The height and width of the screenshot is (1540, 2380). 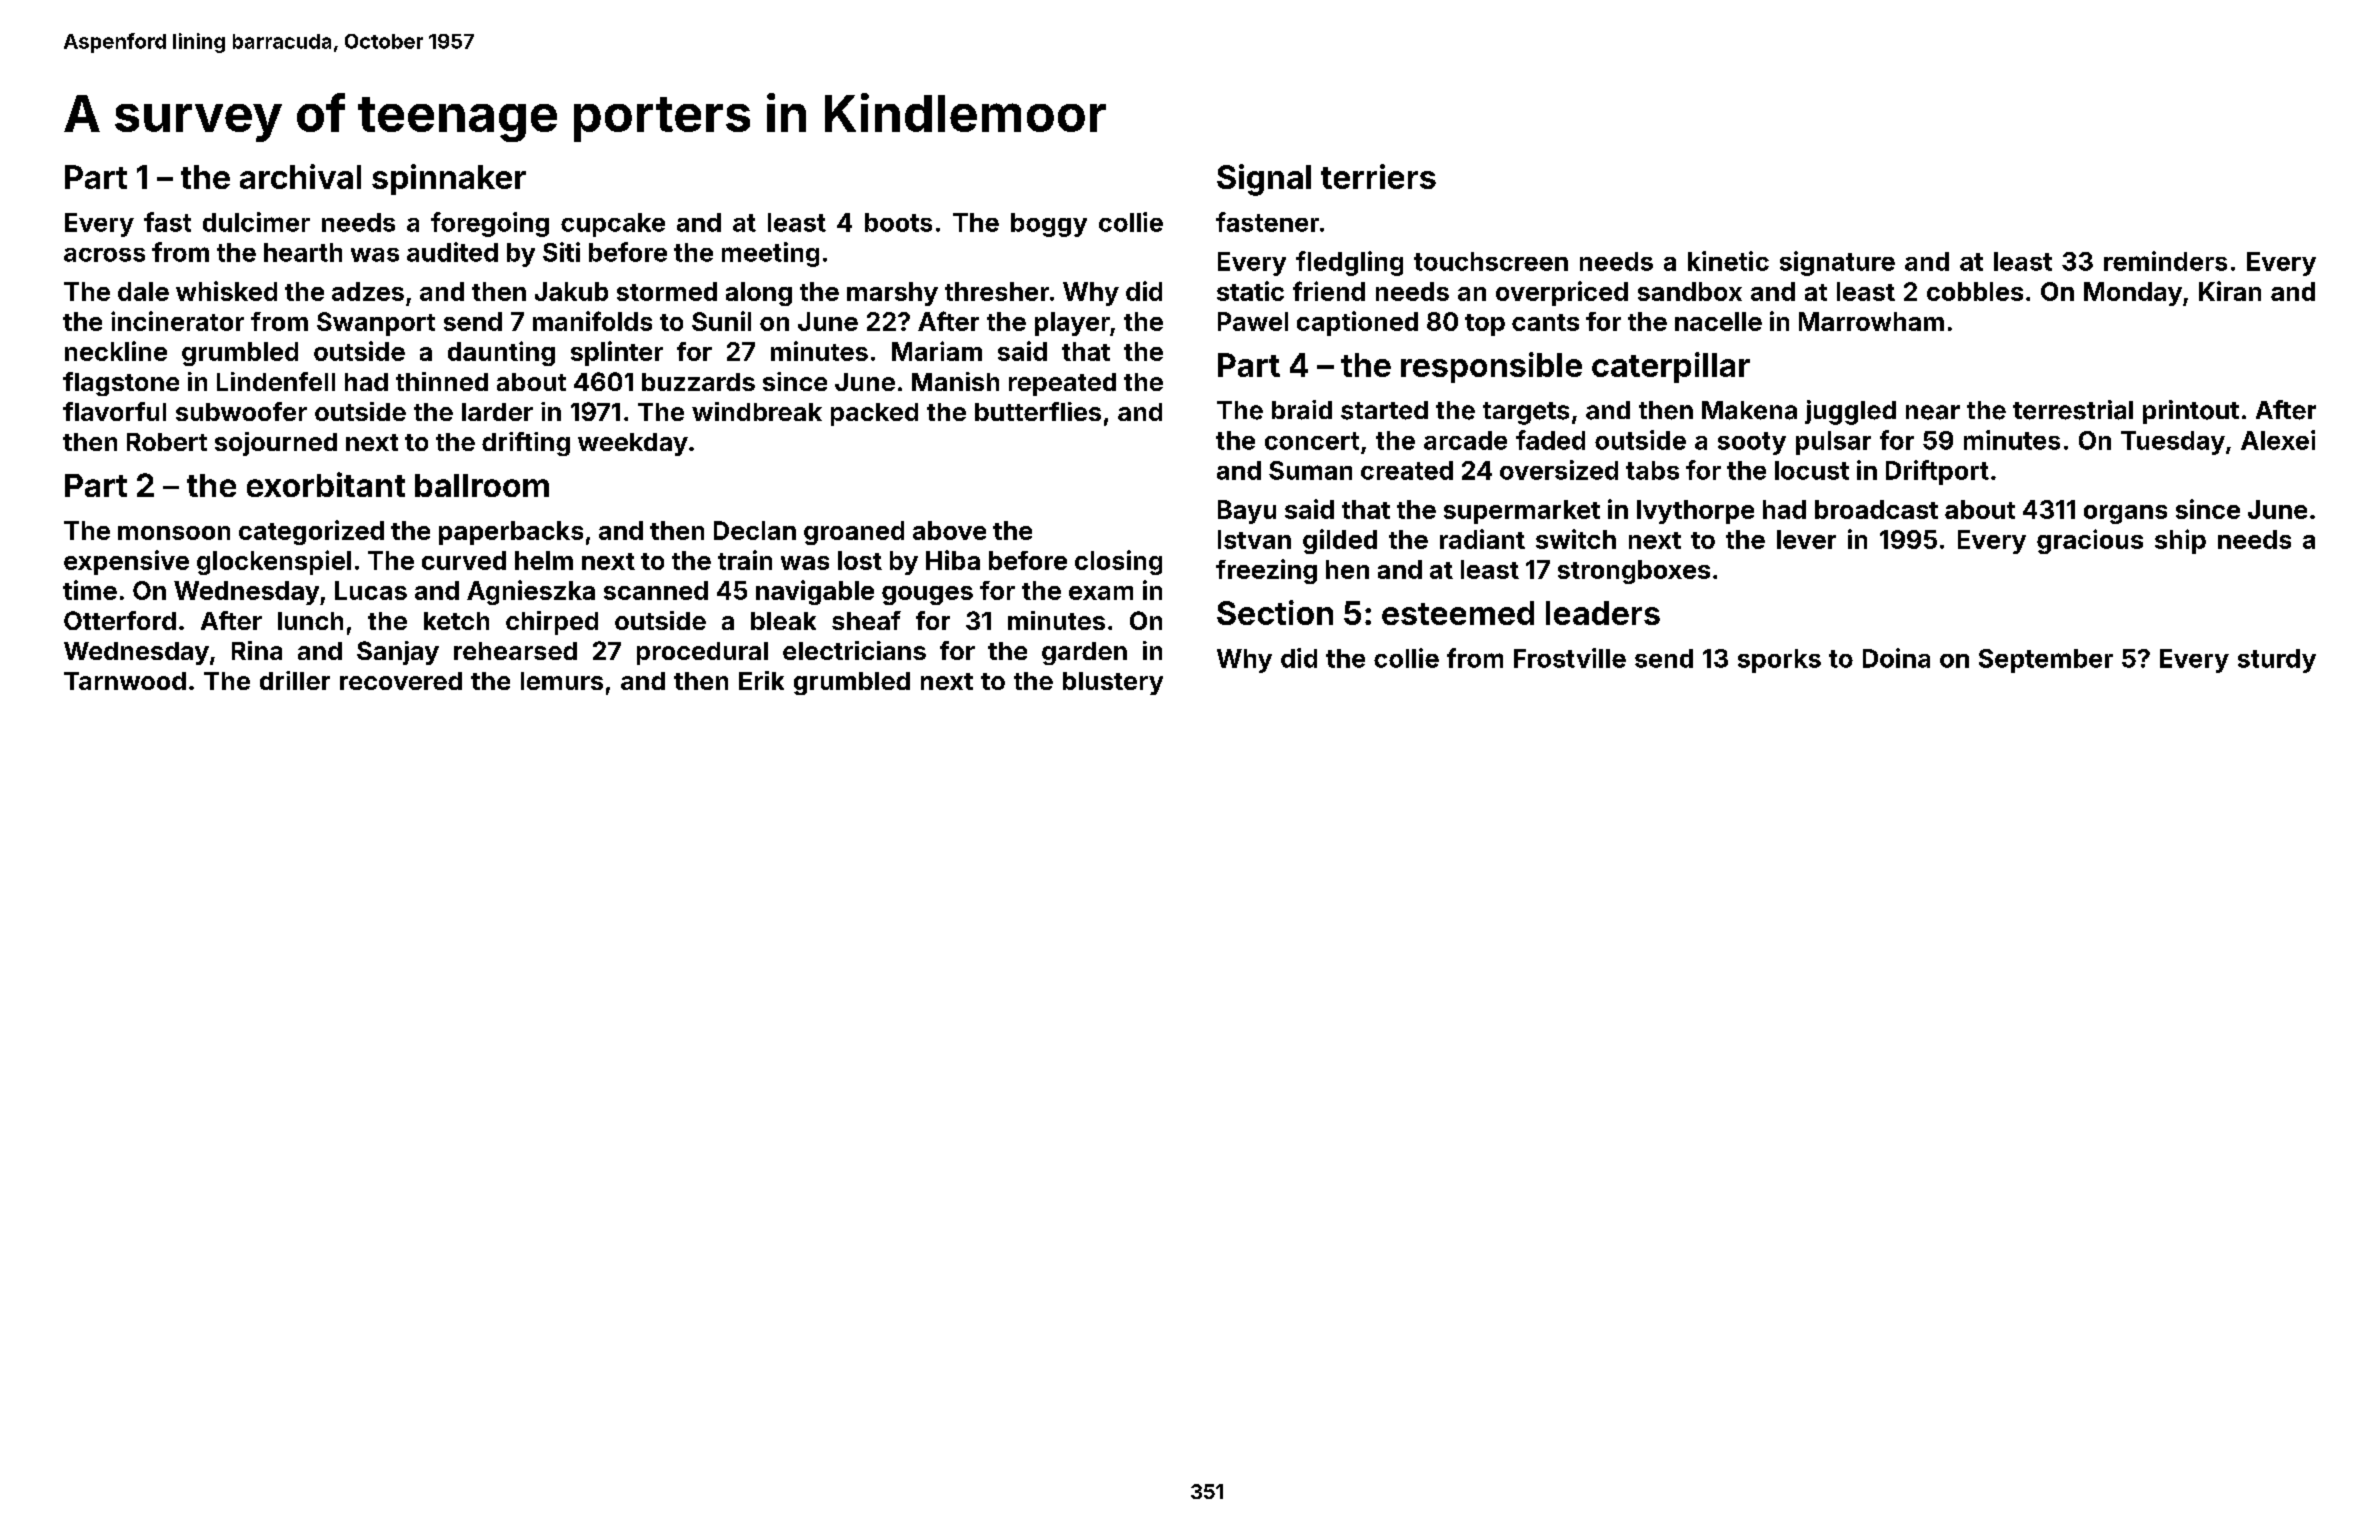 What do you see at coordinates (2191, 412) in the screenshot?
I see `printout` at bounding box center [2191, 412].
